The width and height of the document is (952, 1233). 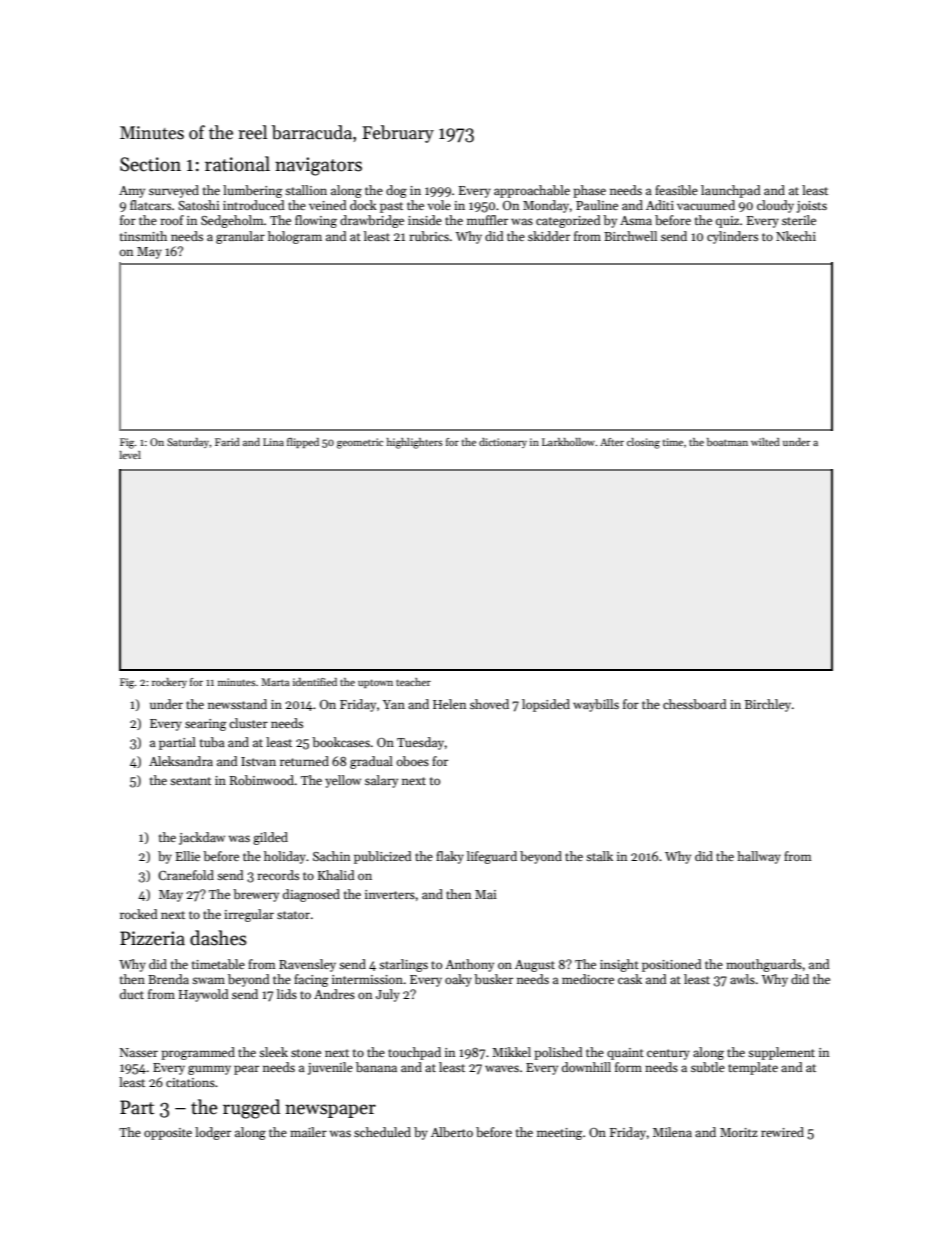 I want to click on level, so click(x=130, y=455).
